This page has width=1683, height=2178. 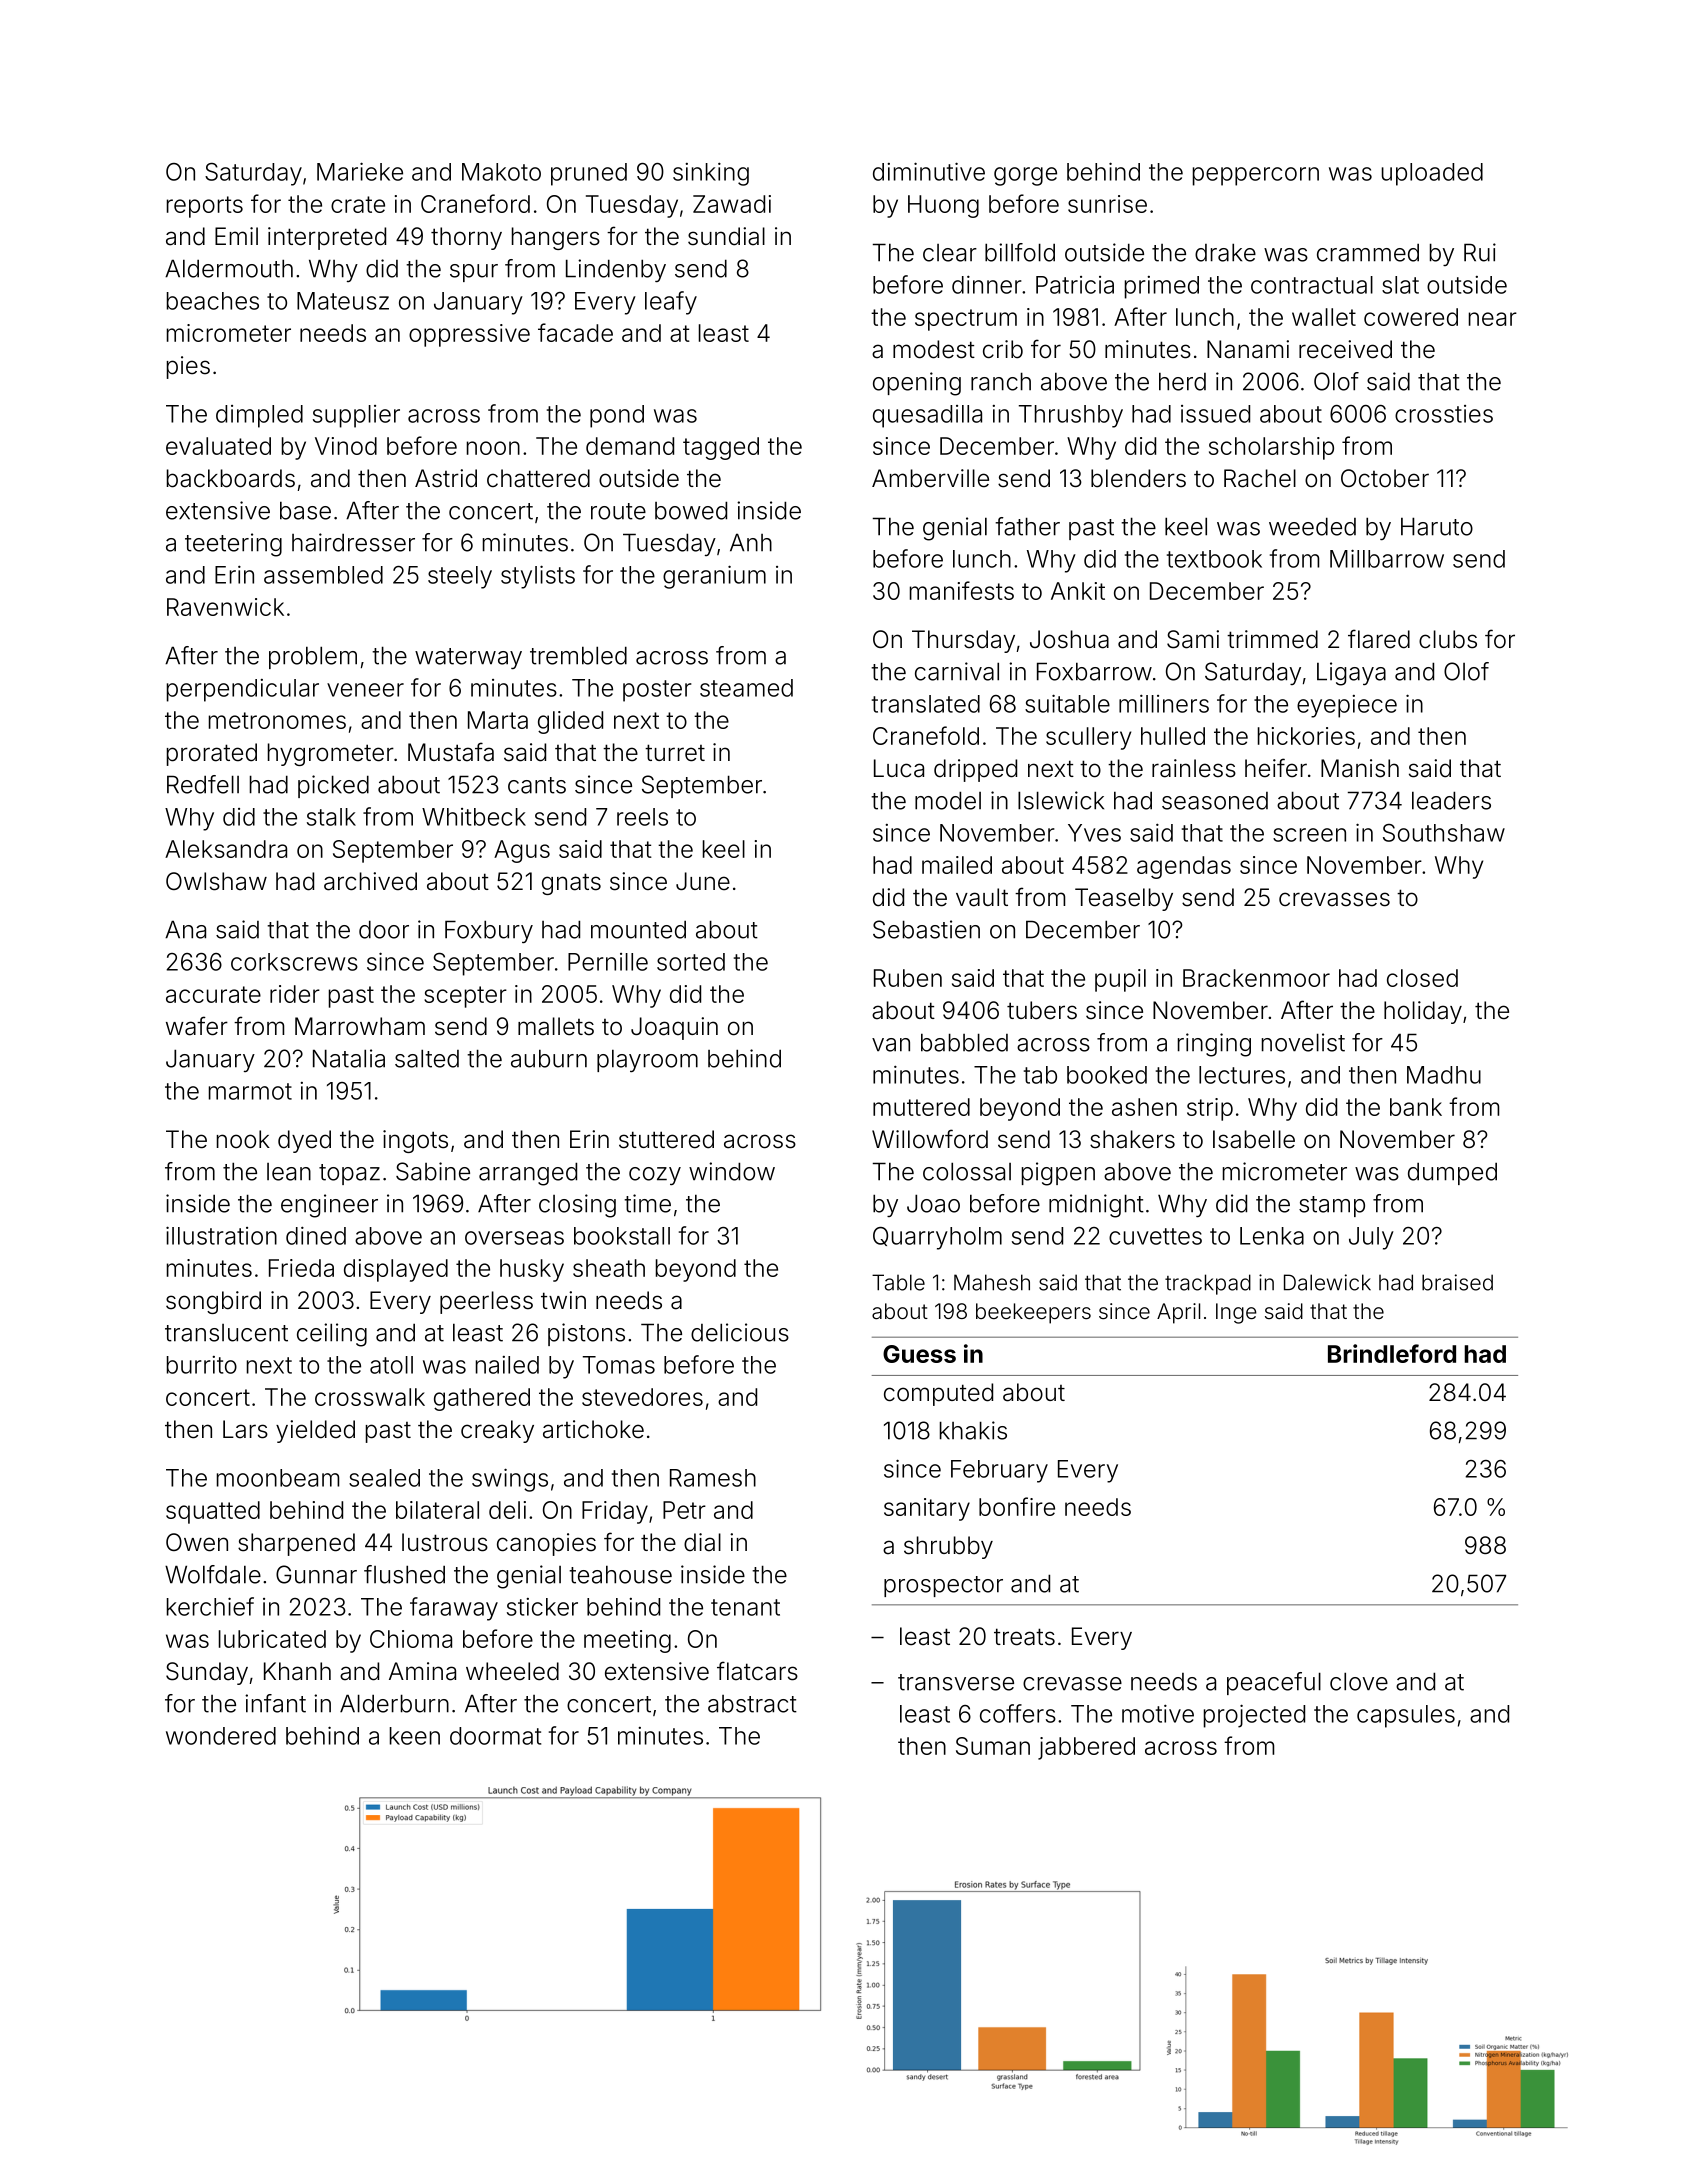 I want to click on near, so click(x=1493, y=319).
